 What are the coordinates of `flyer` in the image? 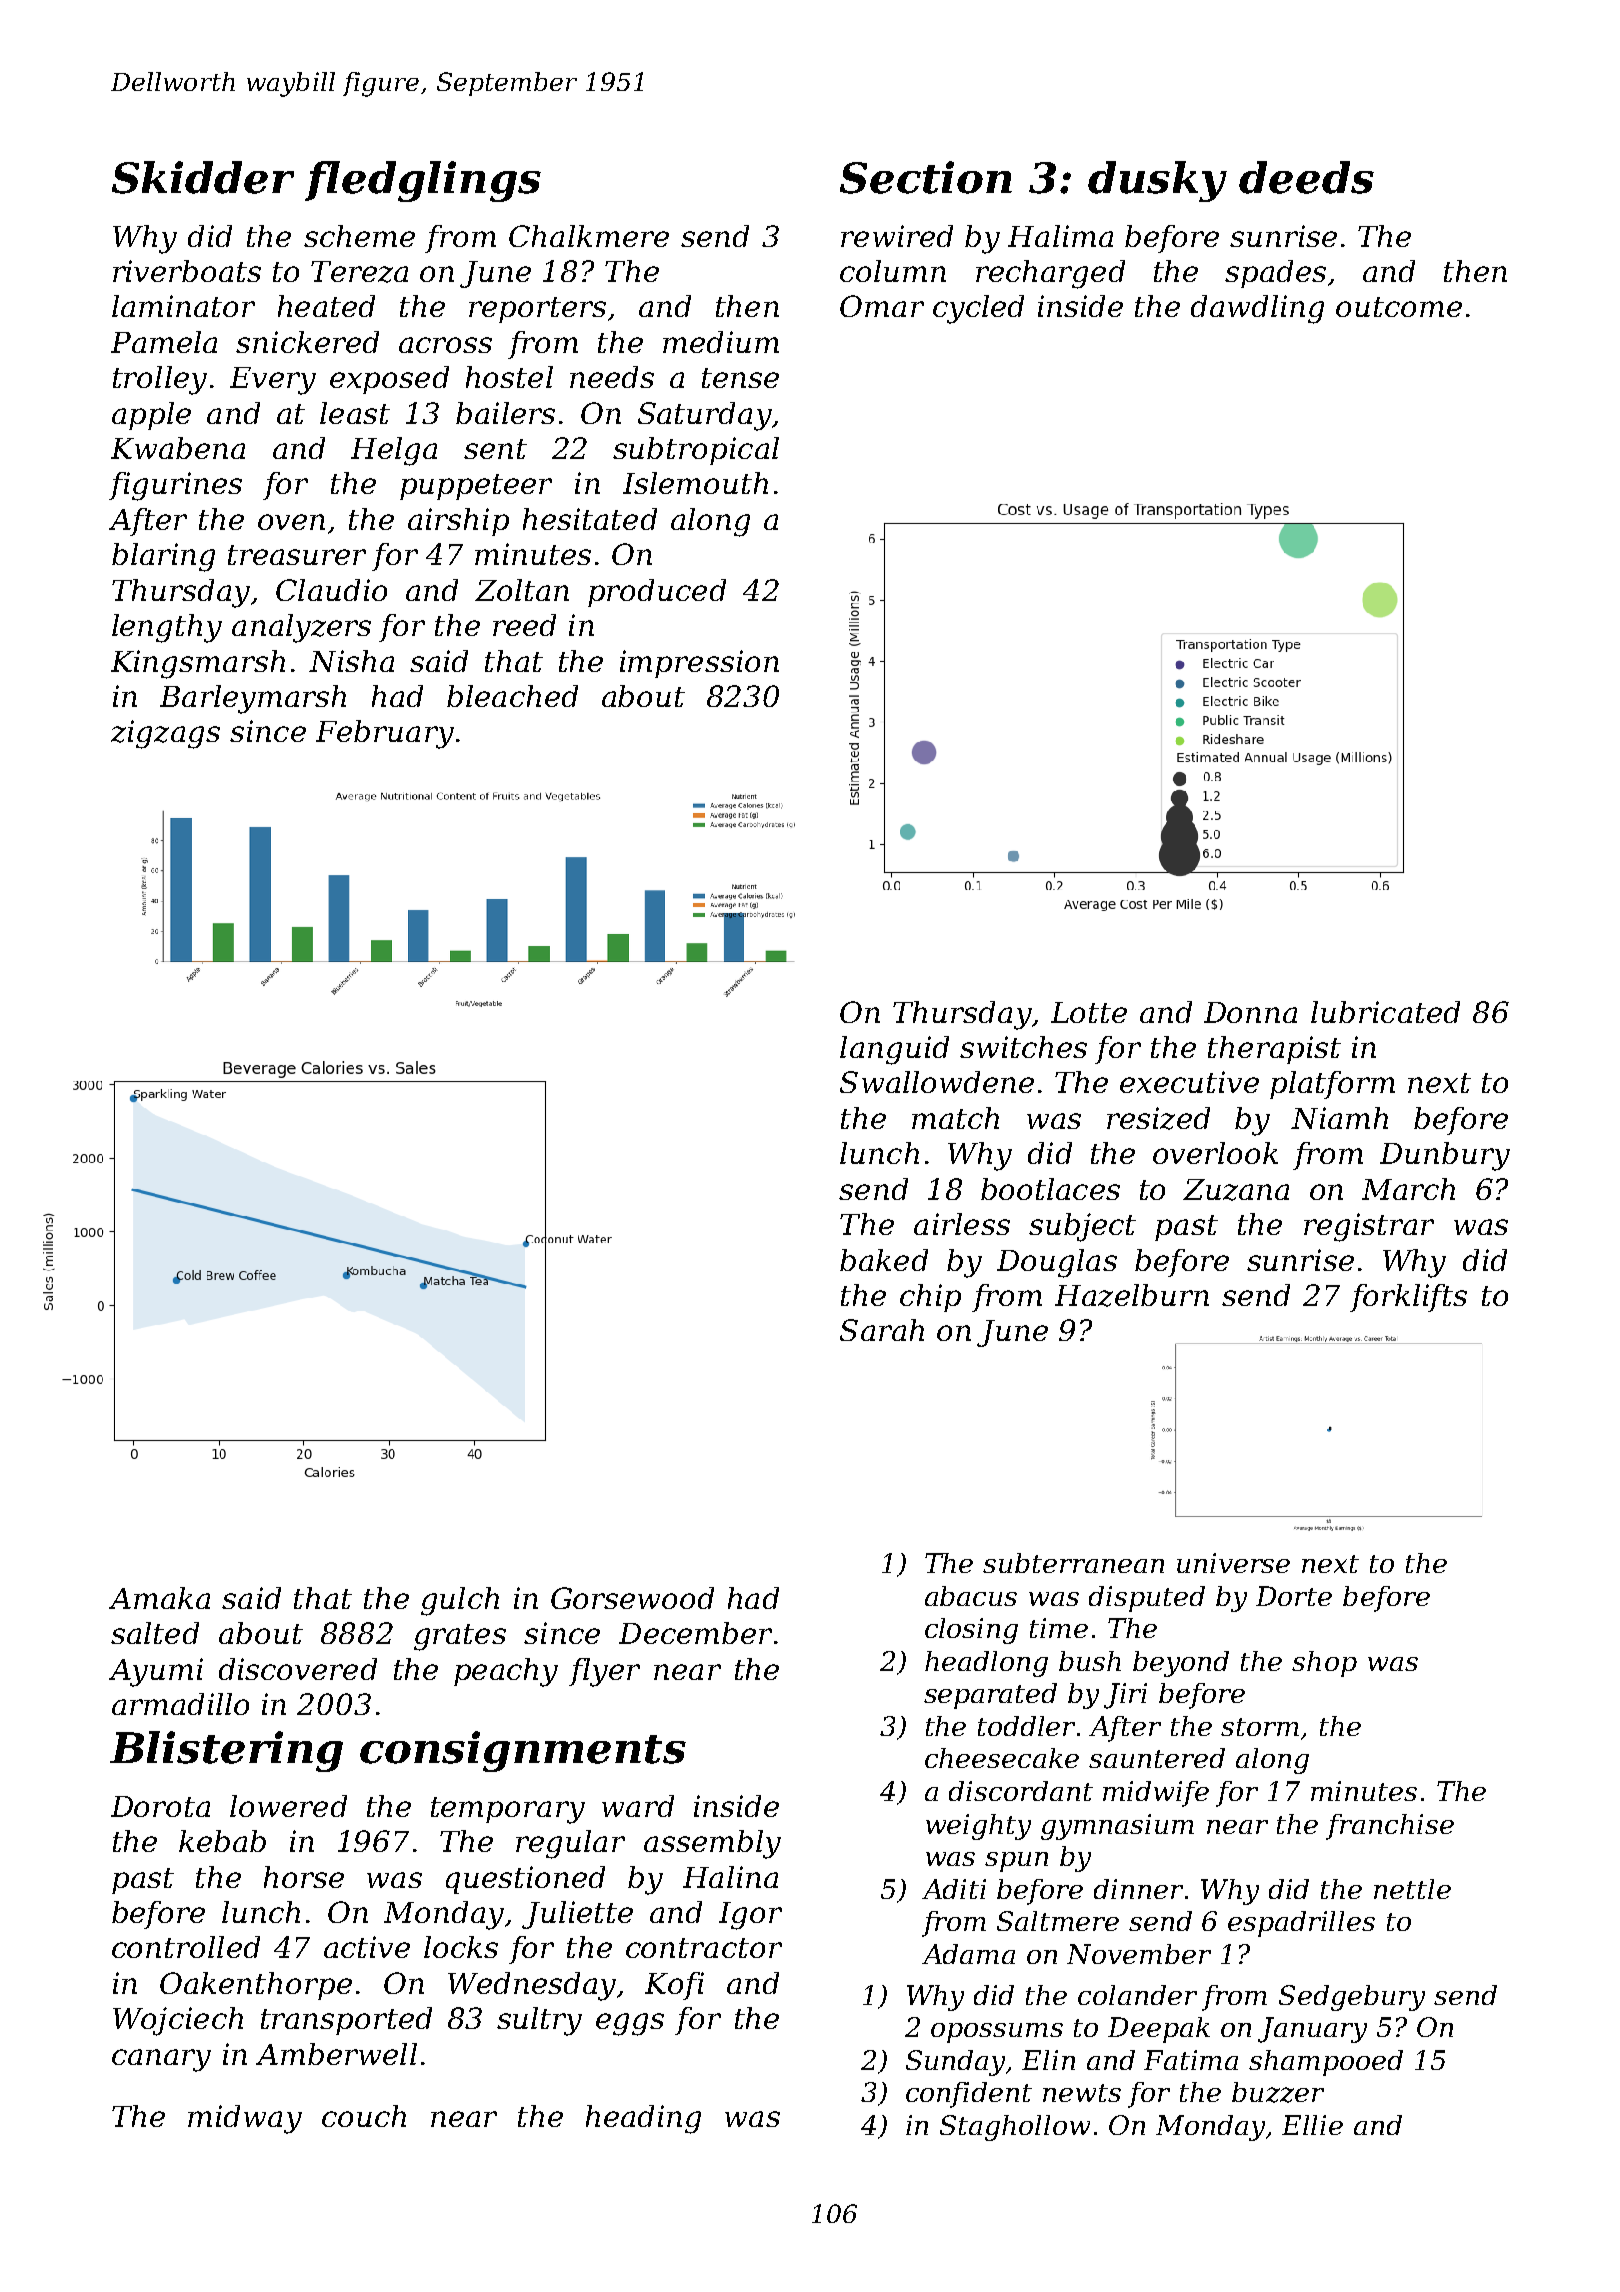 It's located at (604, 1672).
